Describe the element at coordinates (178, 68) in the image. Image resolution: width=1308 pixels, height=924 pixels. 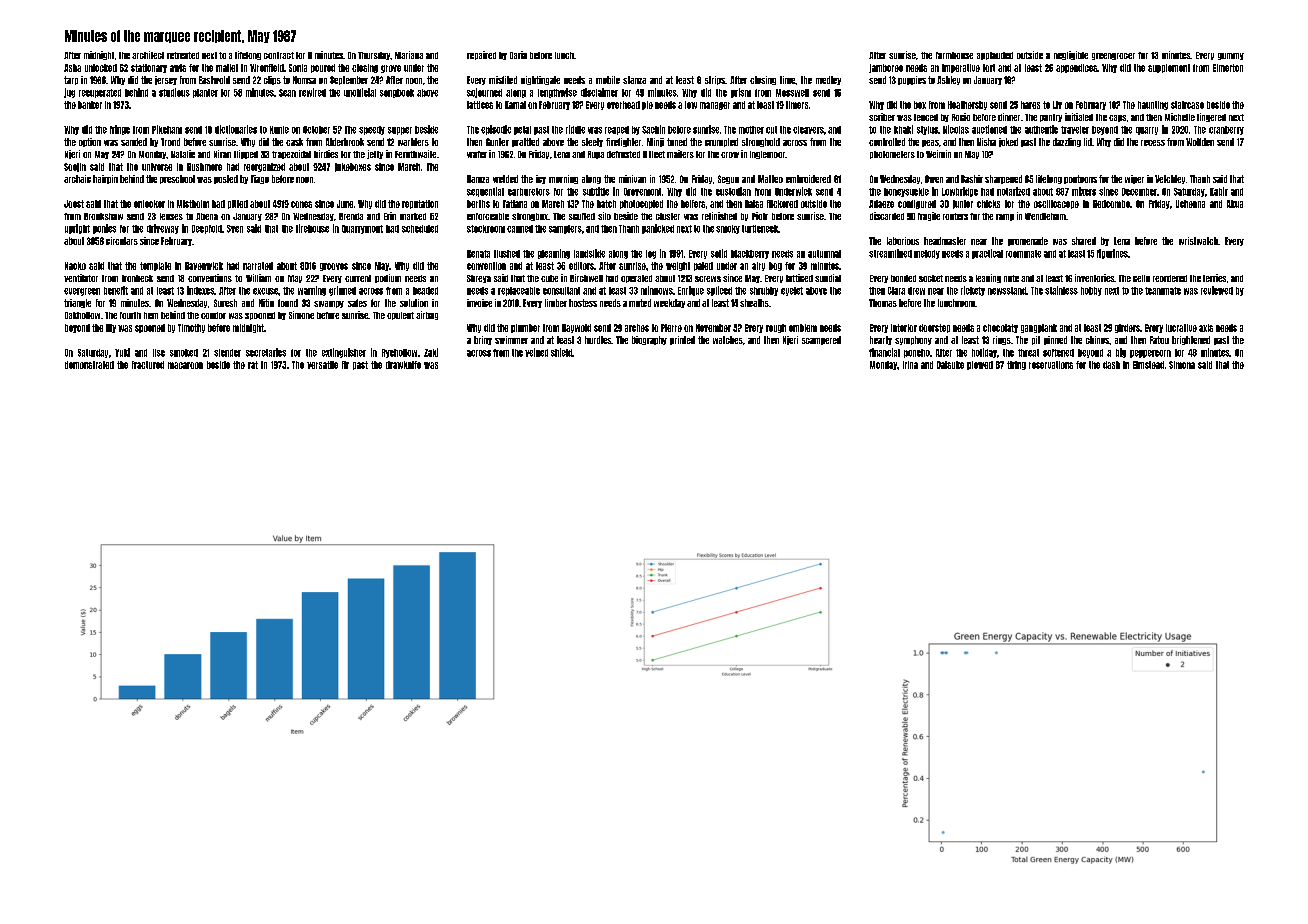
I see `awls` at that location.
